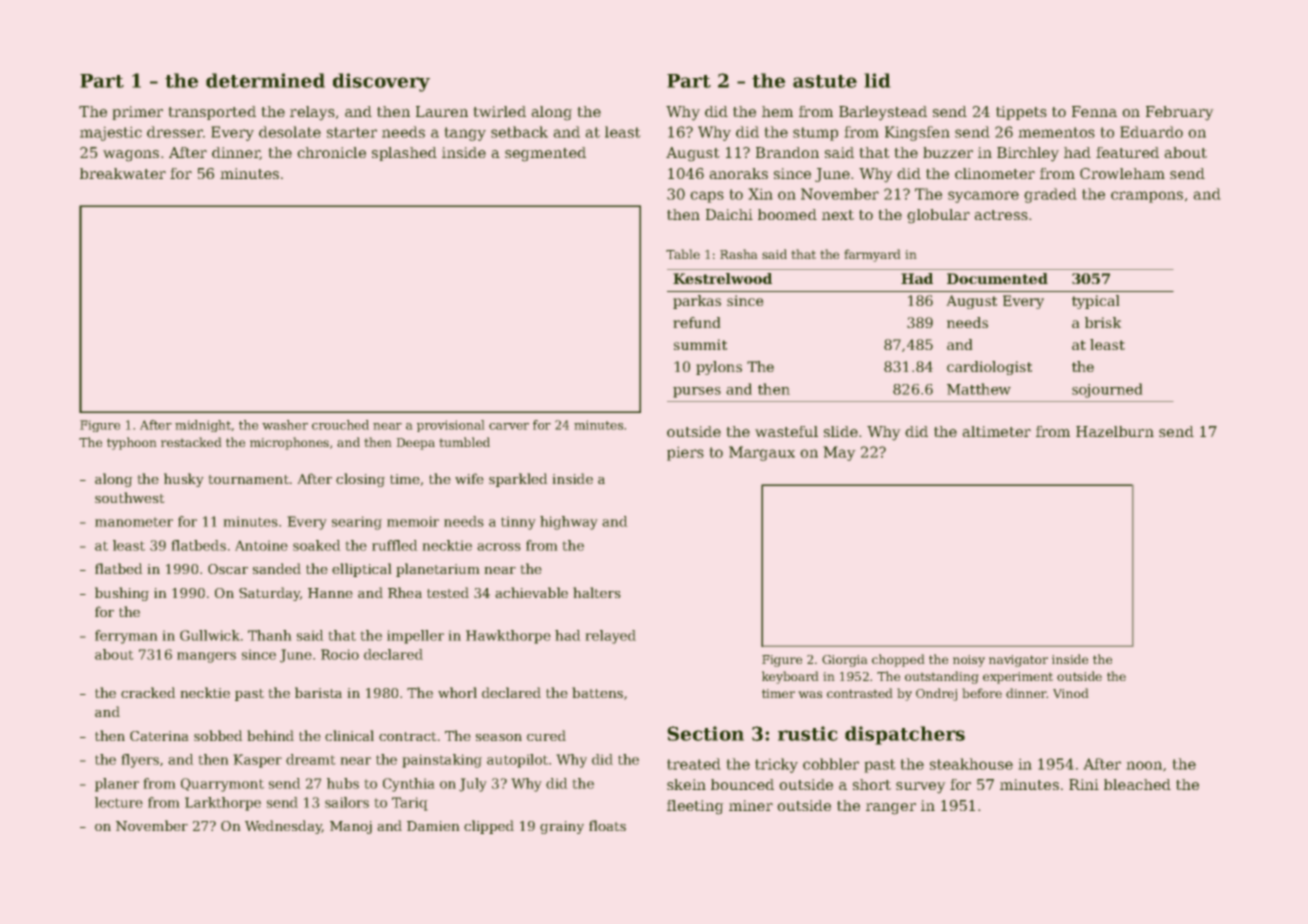 This screenshot has width=1308, height=924. Describe the element at coordinates (508, 637) in the screenshot. I see `Hawkthorpe` at that location.
